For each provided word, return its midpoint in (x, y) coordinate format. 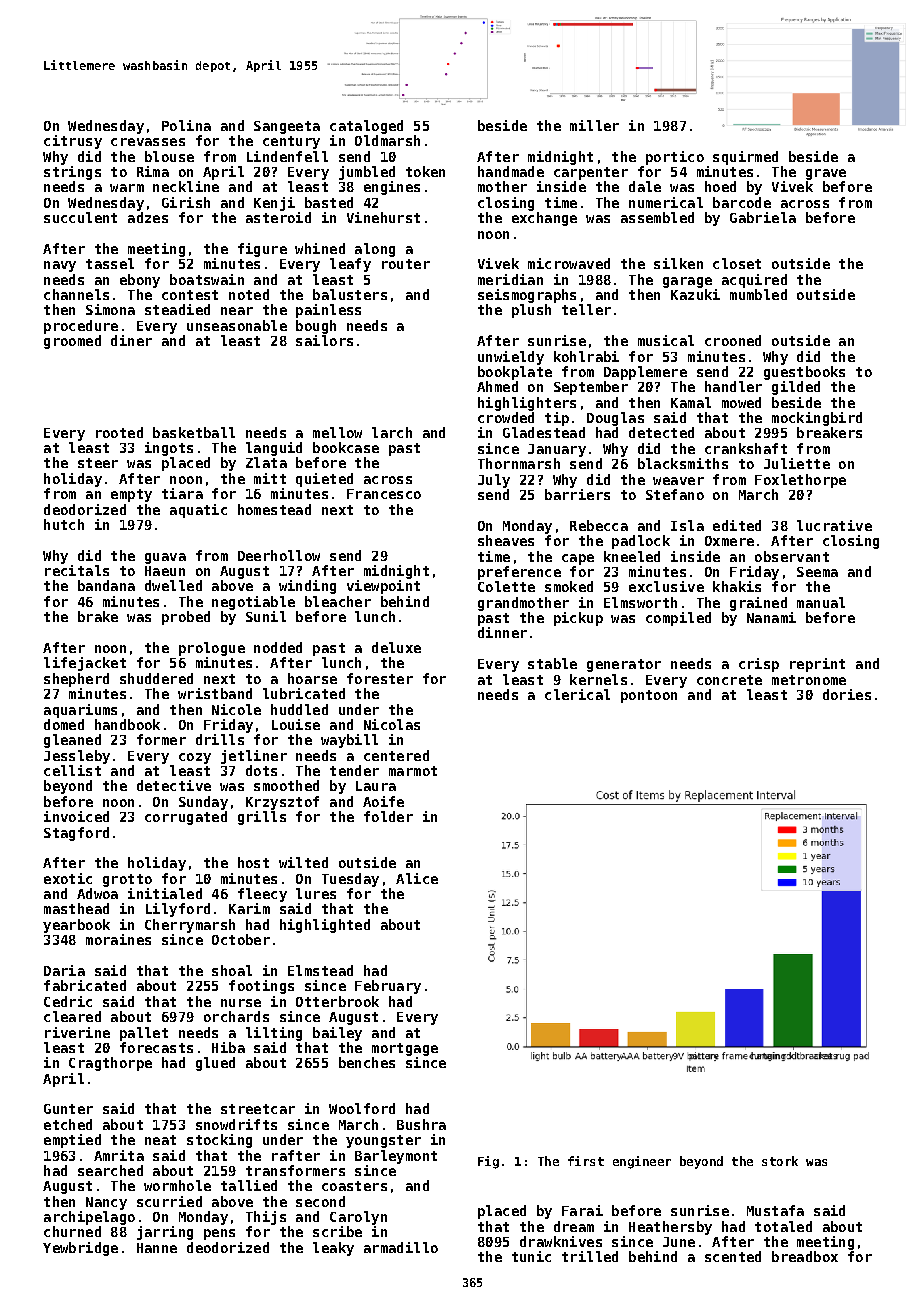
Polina (186, 125)
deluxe (396, 647)
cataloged (366, 127)
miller (594, 125)
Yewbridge (80, 1249)
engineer (642, 1162)
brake (98, 616)
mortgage (405, 1049)
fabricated (85, 985)
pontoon (649, 696)
